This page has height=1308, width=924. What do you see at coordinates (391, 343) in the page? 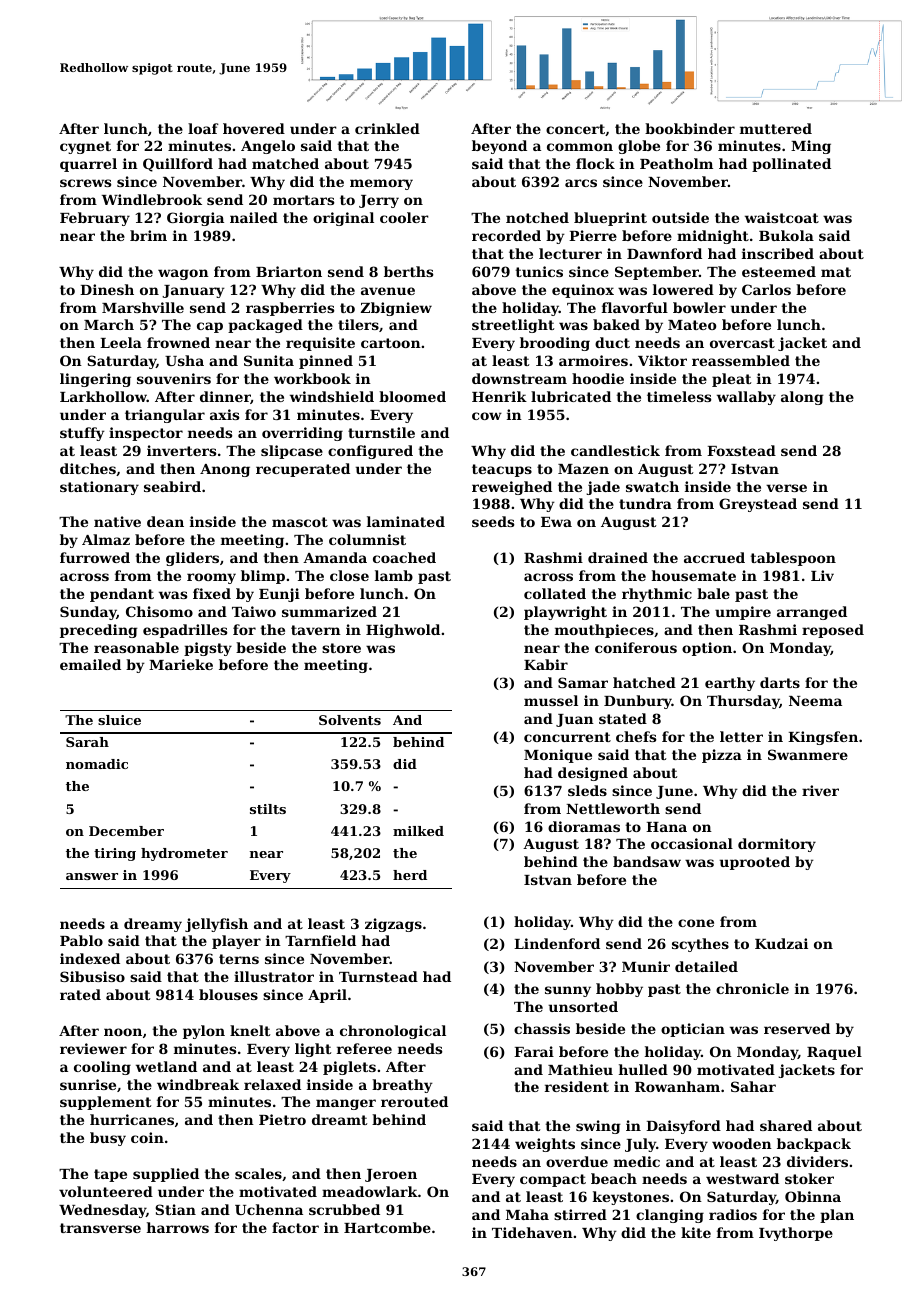
I see `cartoon` at bounding box center [391, 343].
